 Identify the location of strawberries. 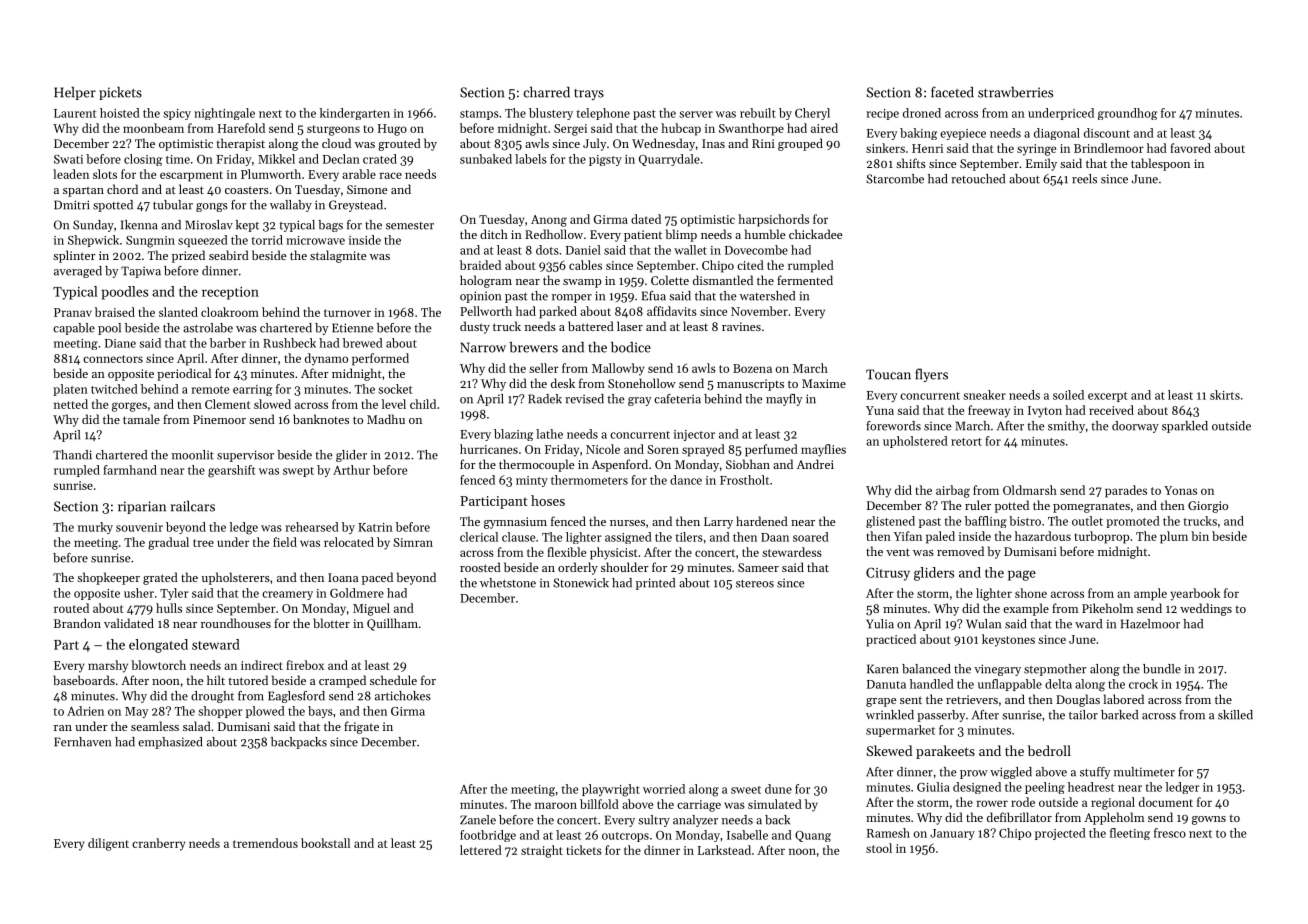
(1015, 92).
